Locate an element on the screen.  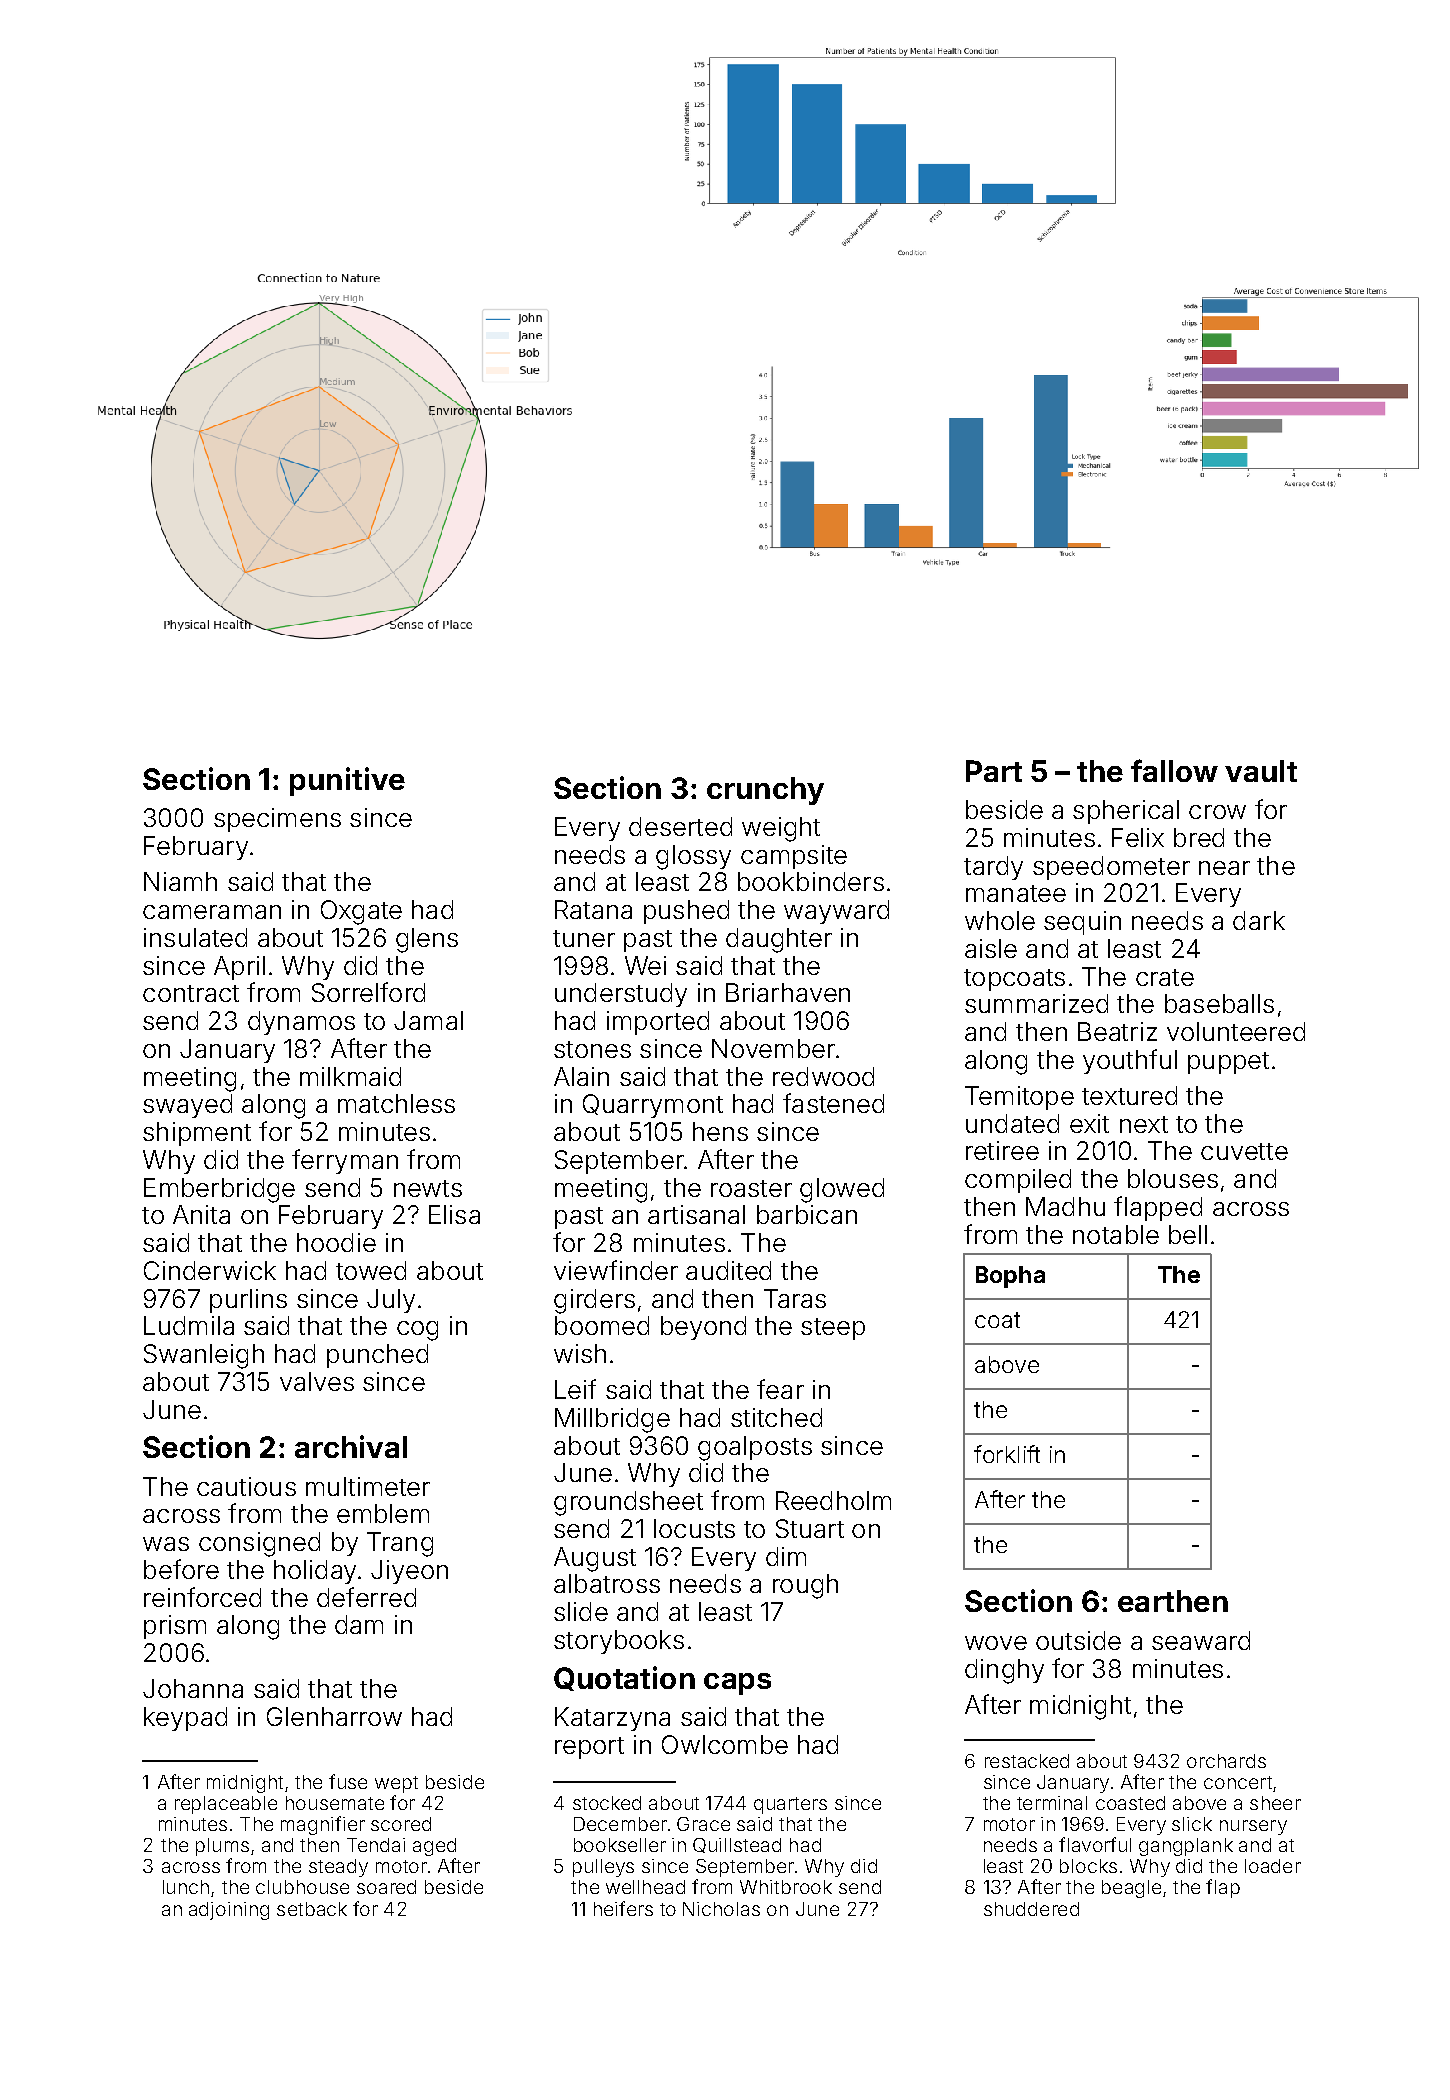
heifers is located at coordinates (623, 1908).
